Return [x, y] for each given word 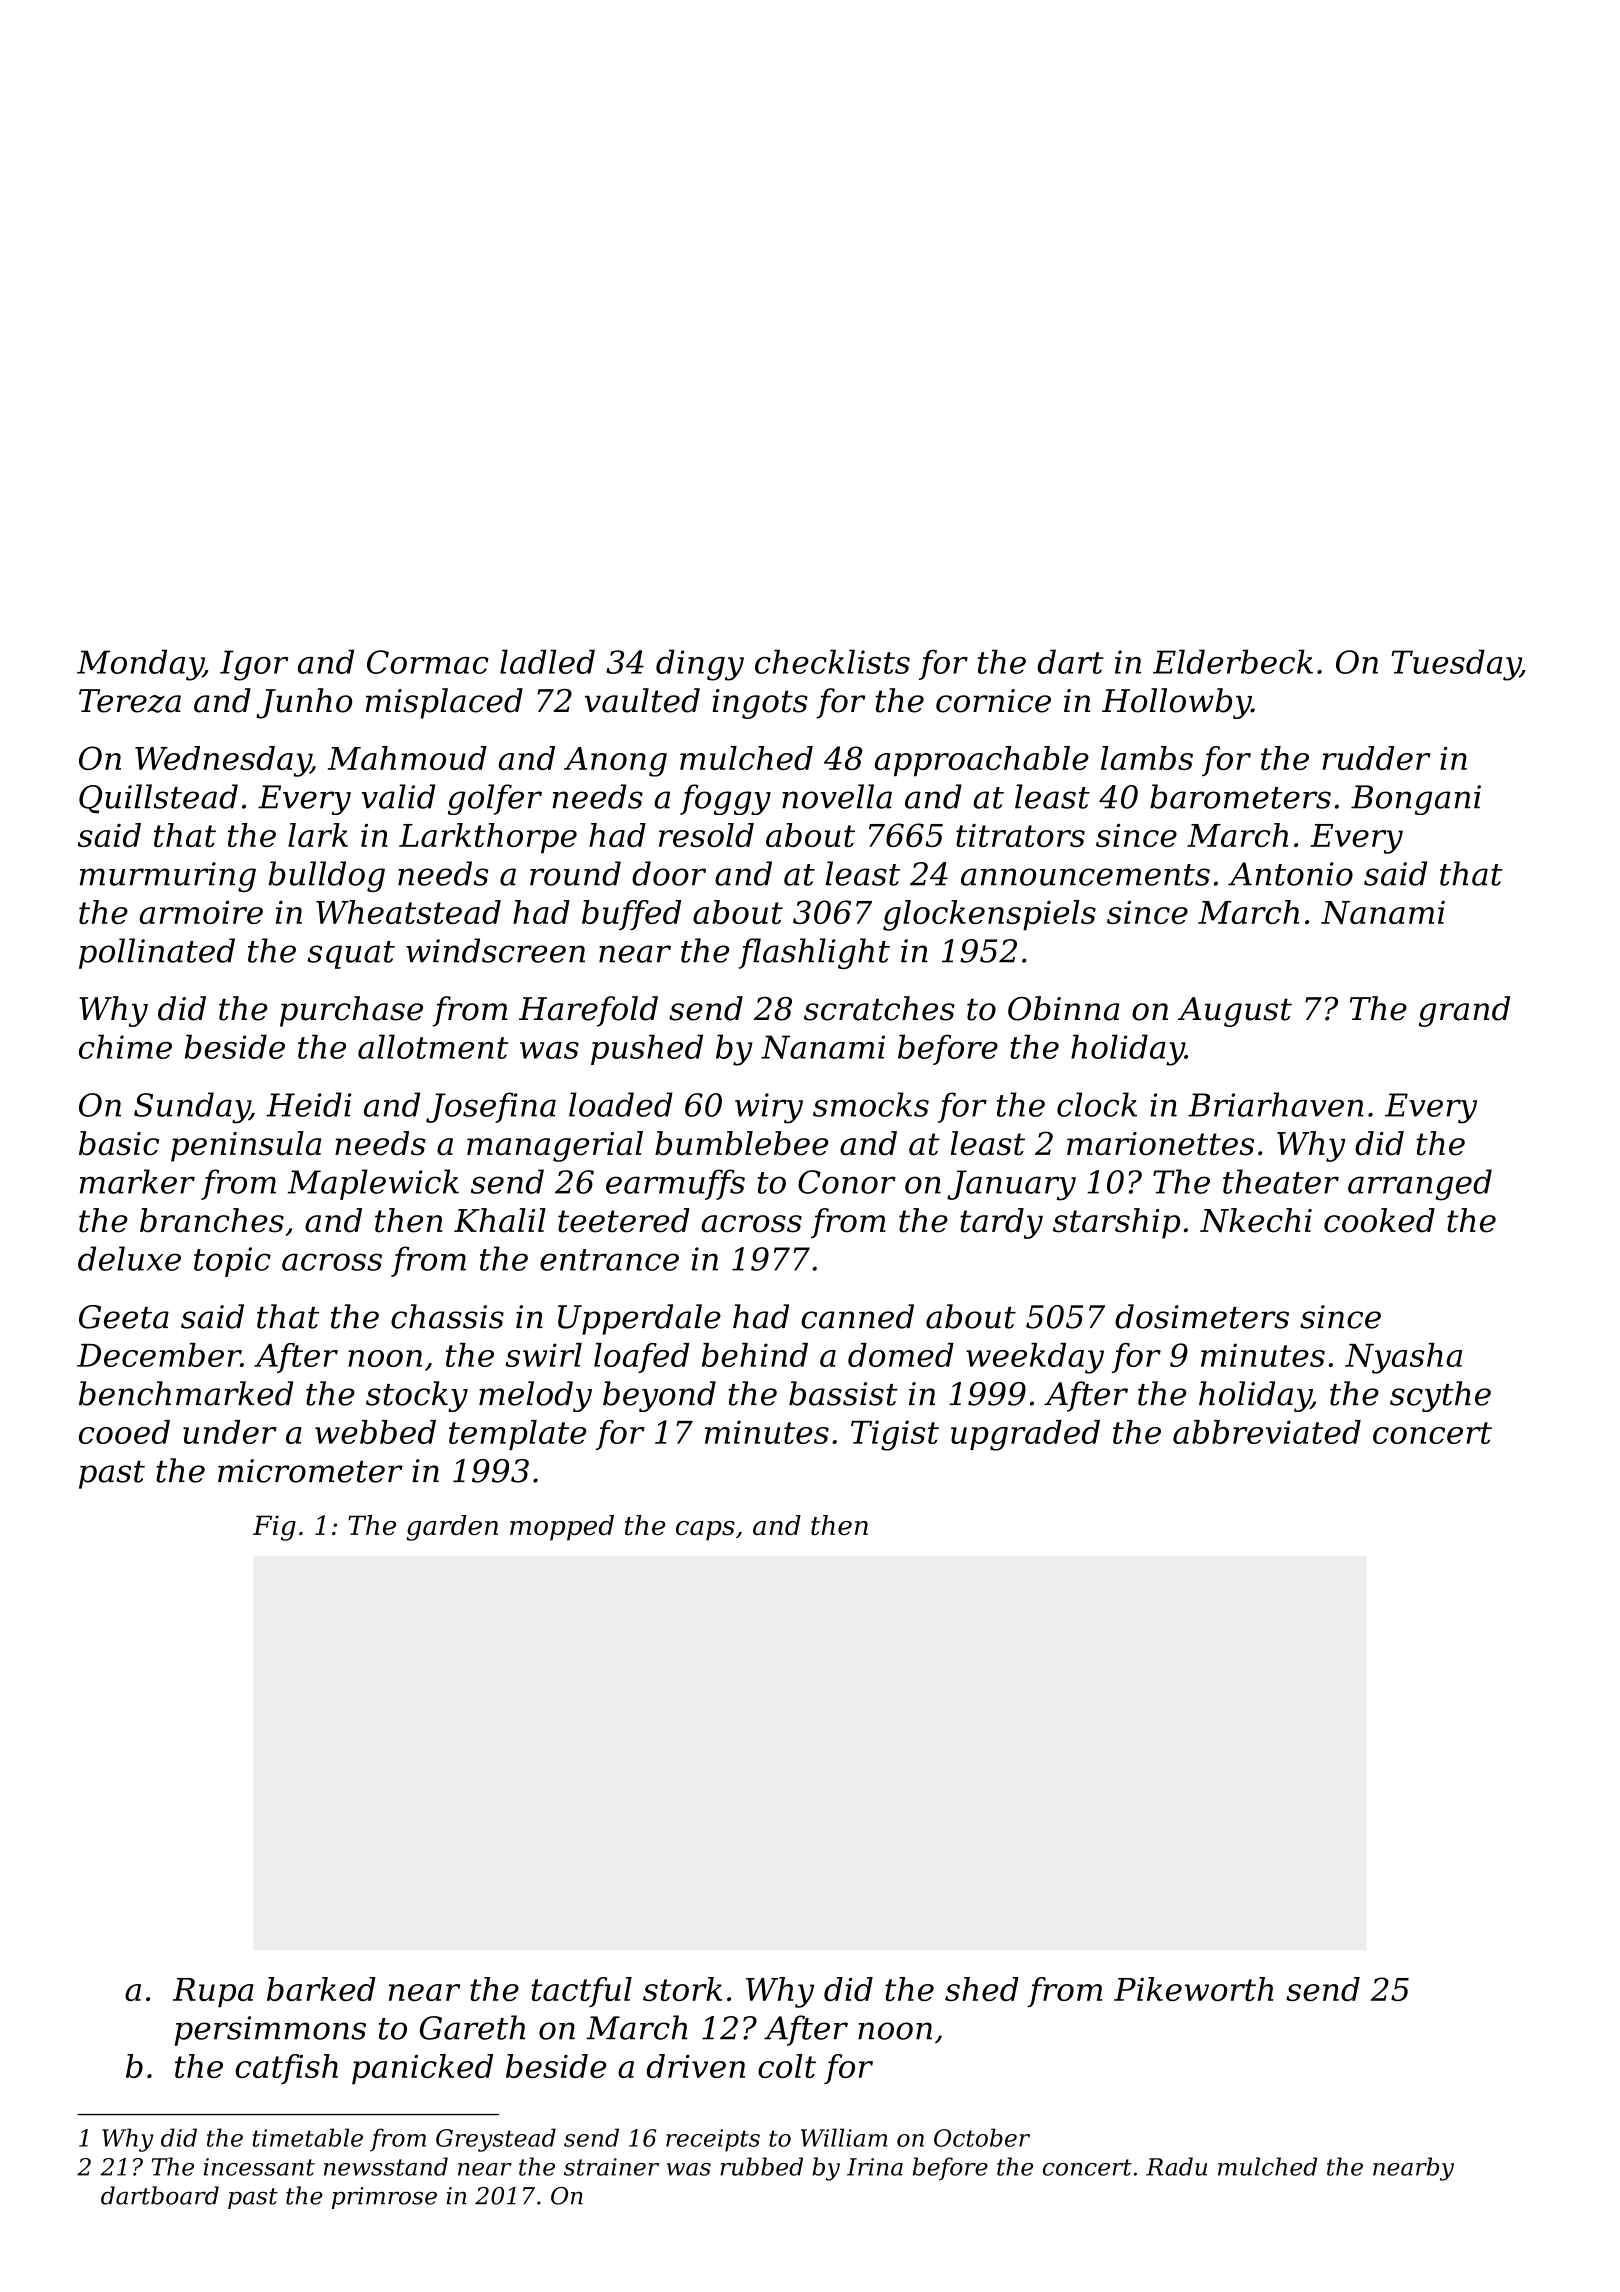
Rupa [213, 1993]
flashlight [814, 953]
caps [705, 1531]
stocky [417, 1396]
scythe [1440, 1396]
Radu [1176, 2166]
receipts [713, 2140]
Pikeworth [1194, 1989]
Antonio [1290, 874]
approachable [982, 761]
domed [901, 1355]
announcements [1085, 875]
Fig [274, 1528]
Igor [254, 665]
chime [125, 1046]
